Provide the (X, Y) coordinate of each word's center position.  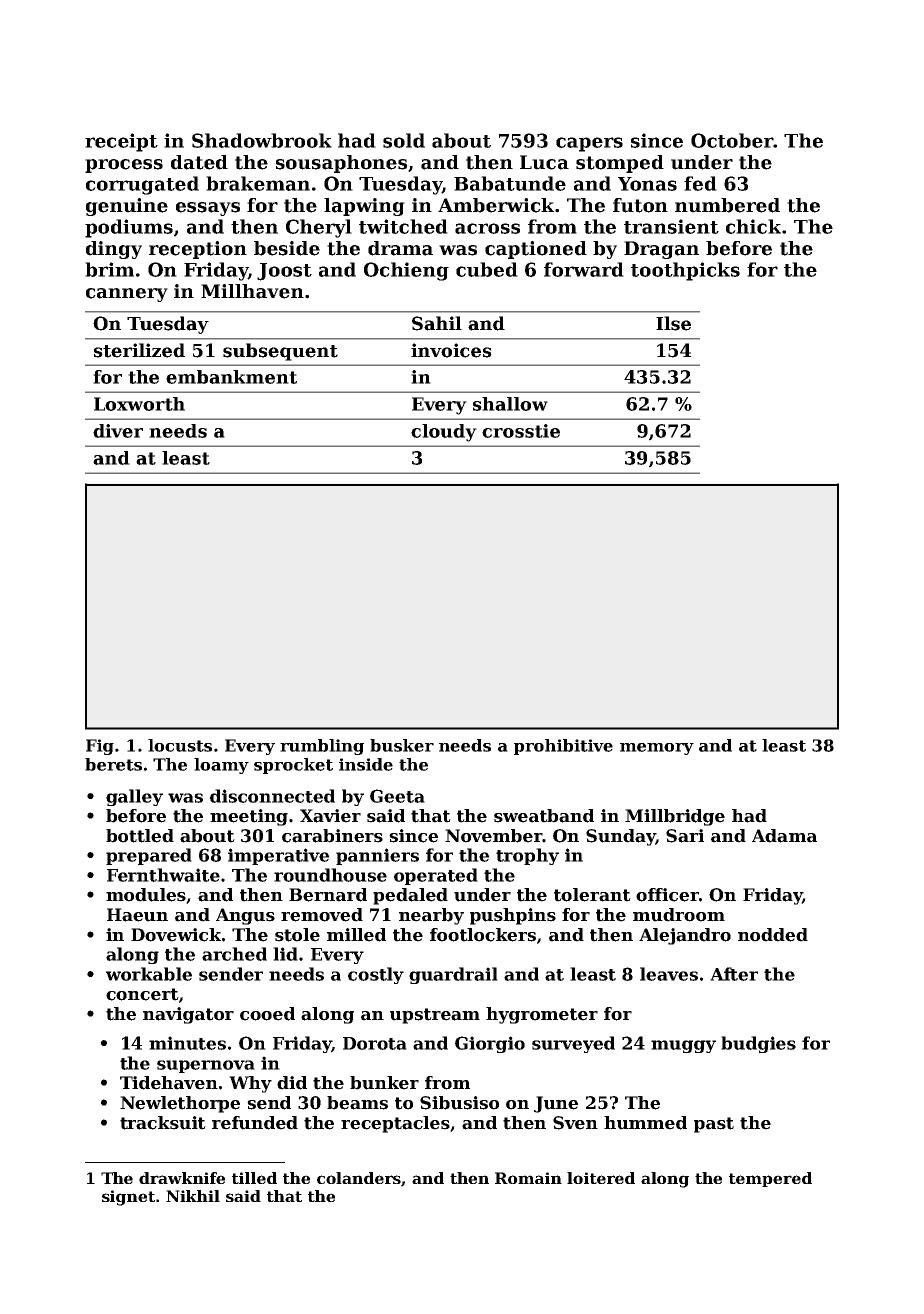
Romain (528, 1178)
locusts (180, 745)
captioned (536, 250)
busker (402, 745)
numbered (727, 205)
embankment (231, 377)
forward (584, 269)
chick (753, 226)
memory (657, 749)
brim (109, 269)
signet (128, 1198)
